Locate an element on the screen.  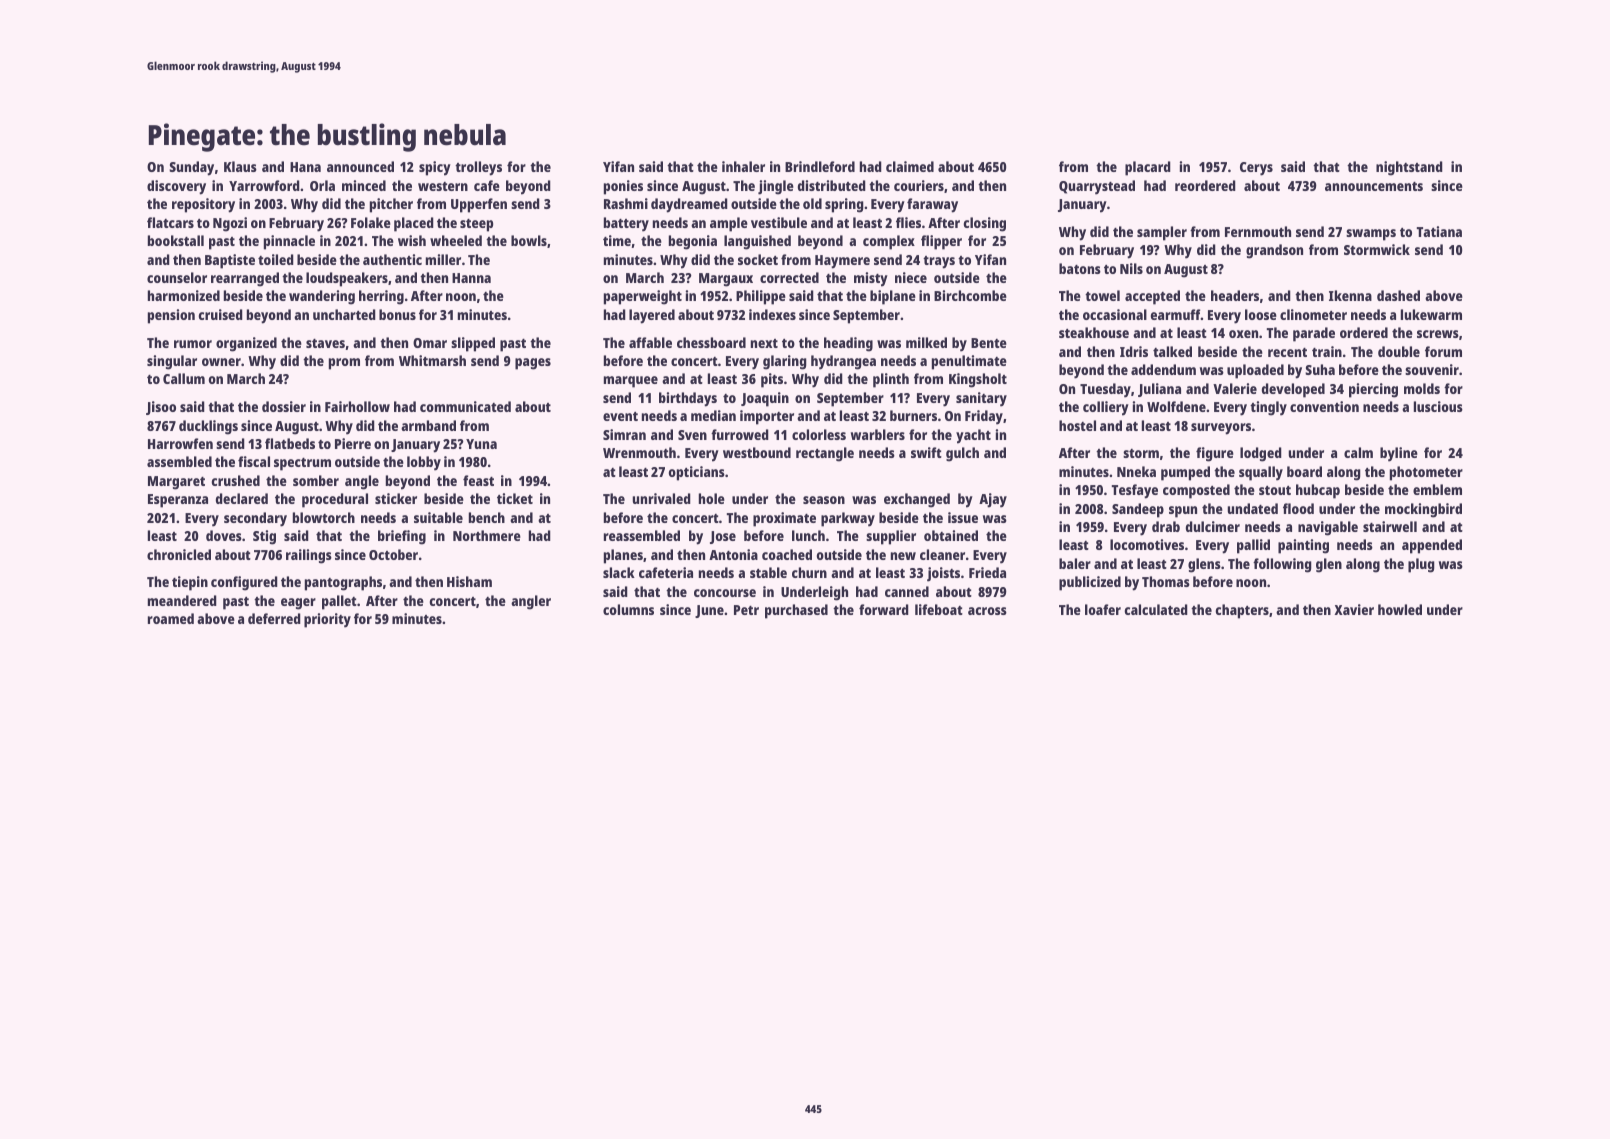
Harrowfen is located at coordinates (180, 443).
